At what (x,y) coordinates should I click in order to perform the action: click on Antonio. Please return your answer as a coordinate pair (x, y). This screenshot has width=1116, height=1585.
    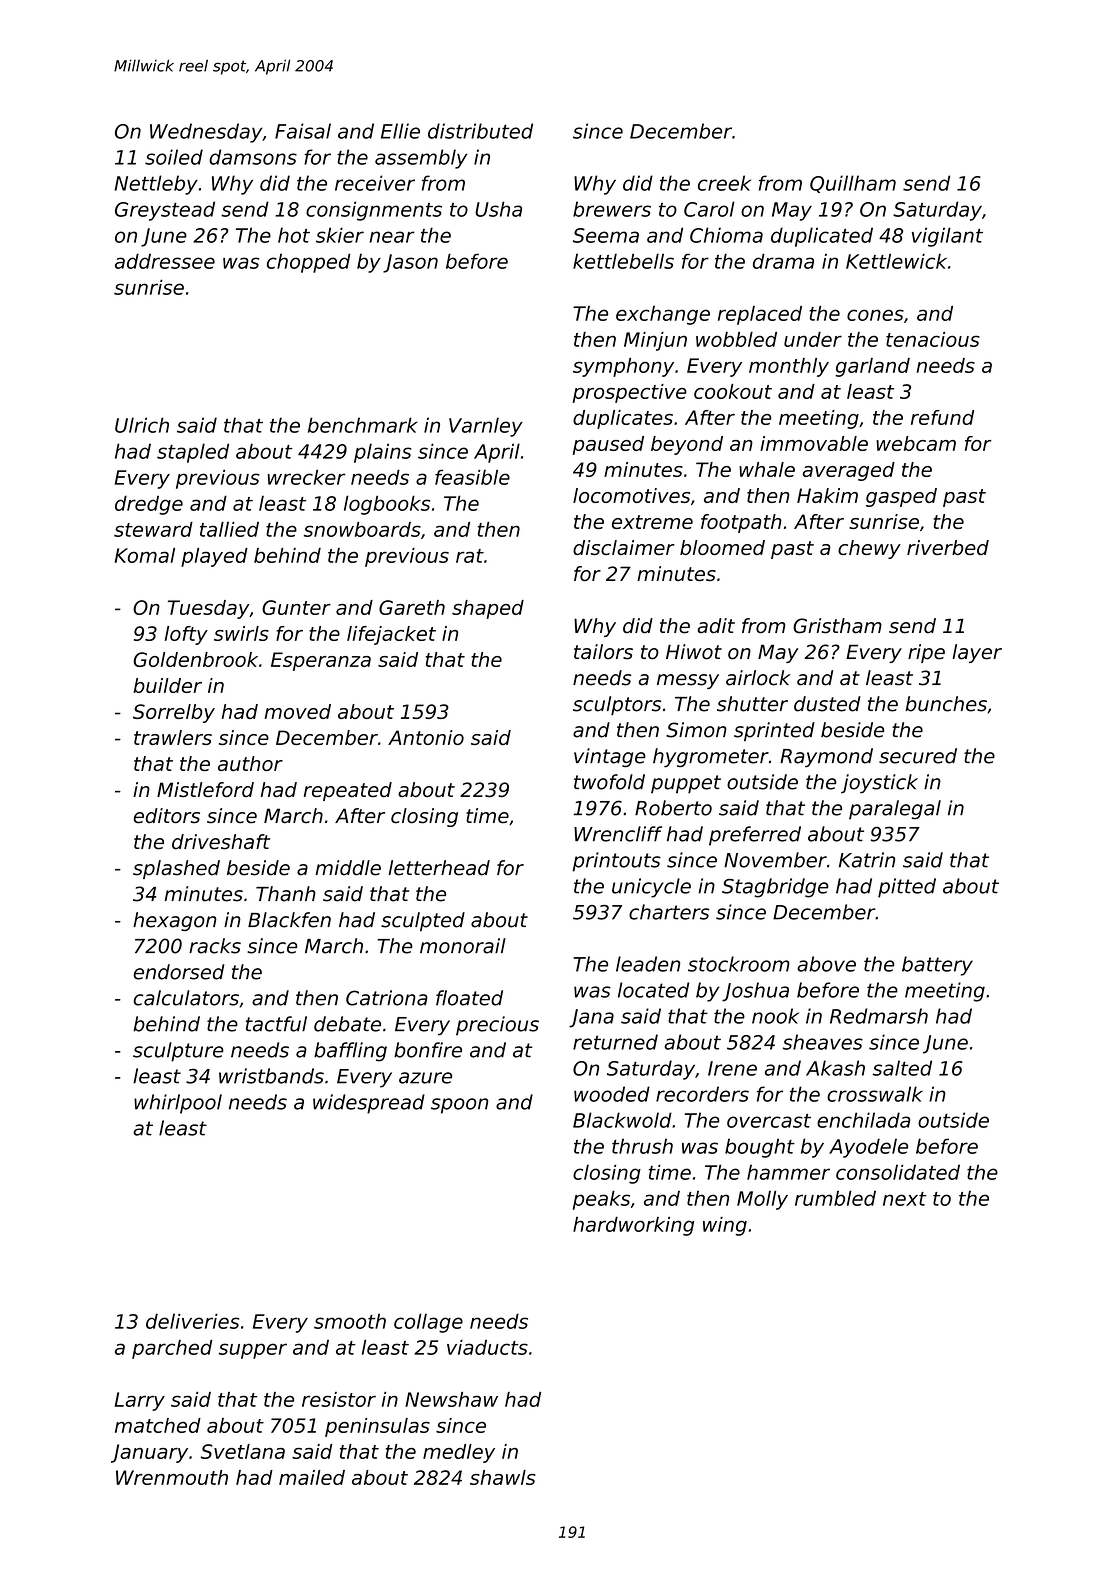
    Looking at the image, I should click on (426, 737).
